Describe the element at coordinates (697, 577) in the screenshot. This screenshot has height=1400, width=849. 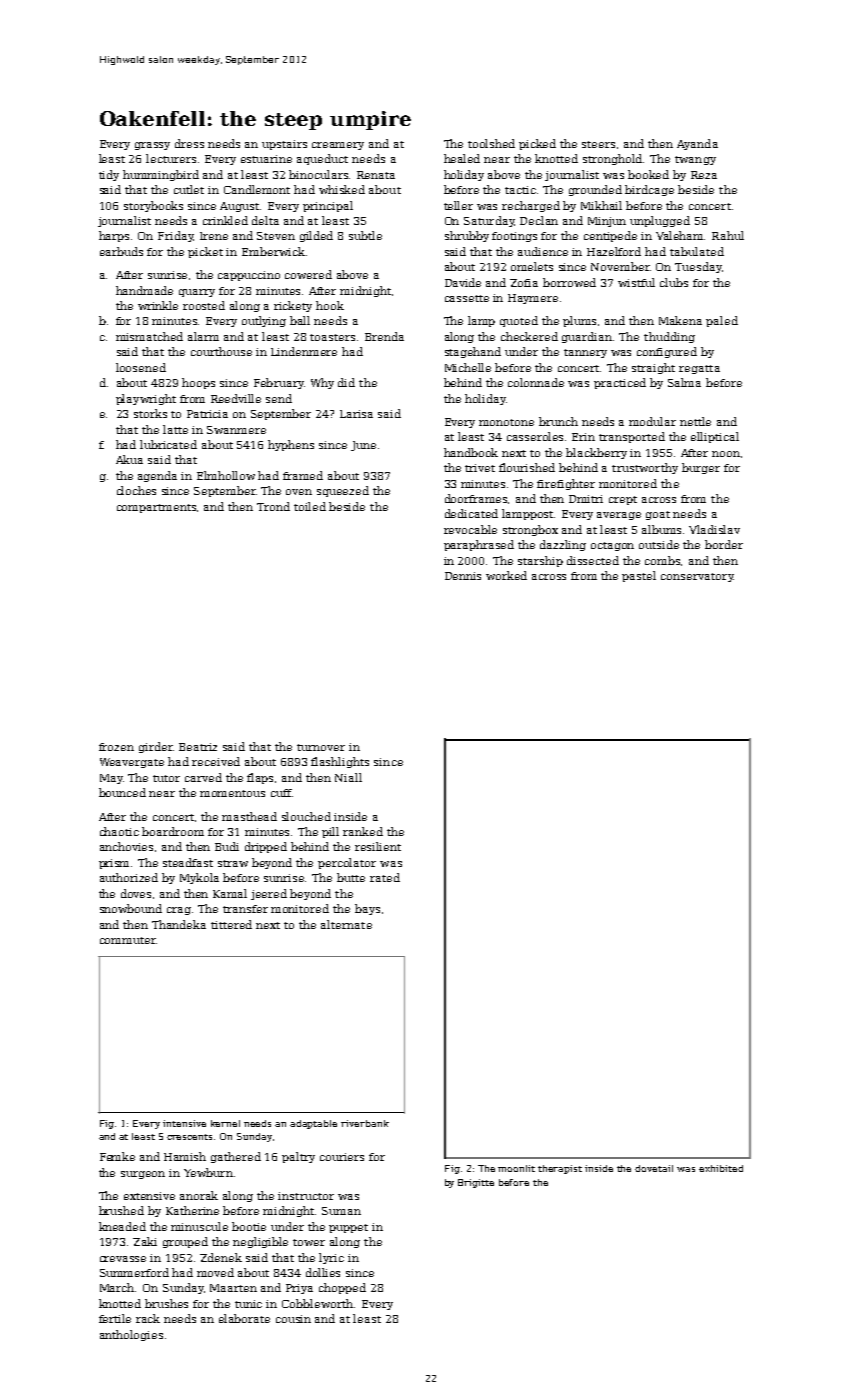
I see `conservatory` at that location.
